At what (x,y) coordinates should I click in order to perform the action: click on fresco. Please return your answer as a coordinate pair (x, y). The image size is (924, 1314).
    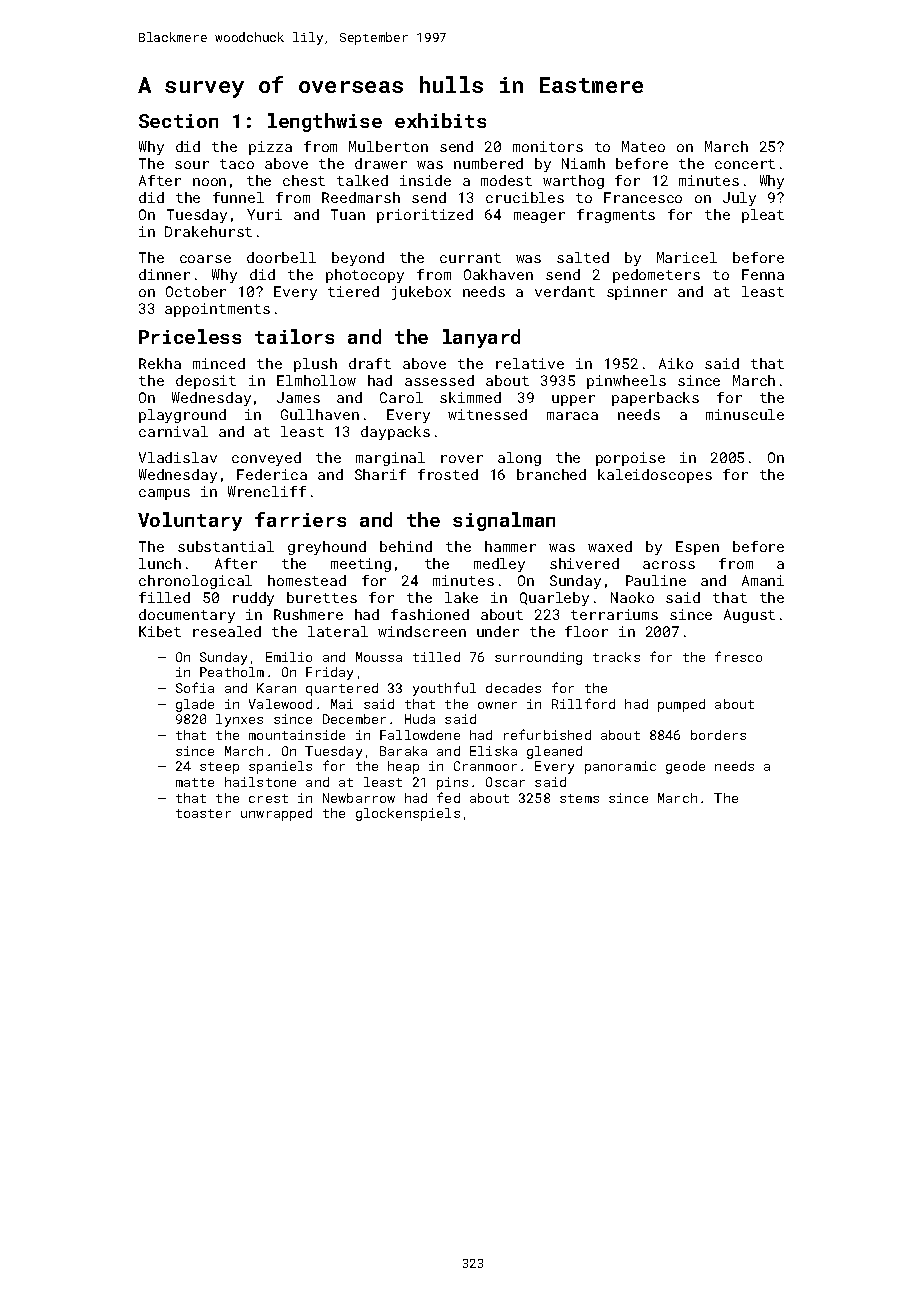
    Looking at the image, I should click on (738, 656).
